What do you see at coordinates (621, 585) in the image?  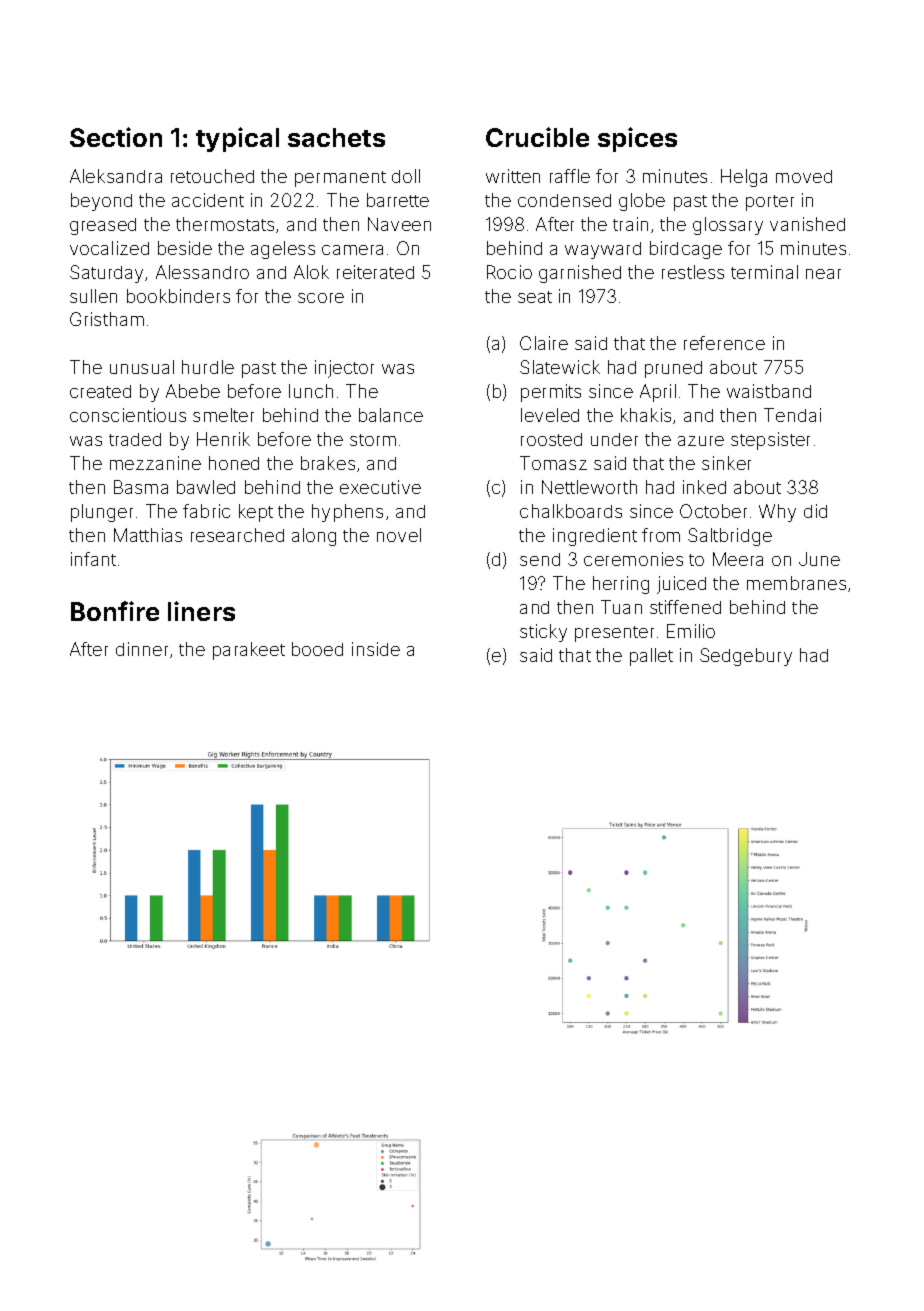 I see `herring` at bounding box center [621, 585].
